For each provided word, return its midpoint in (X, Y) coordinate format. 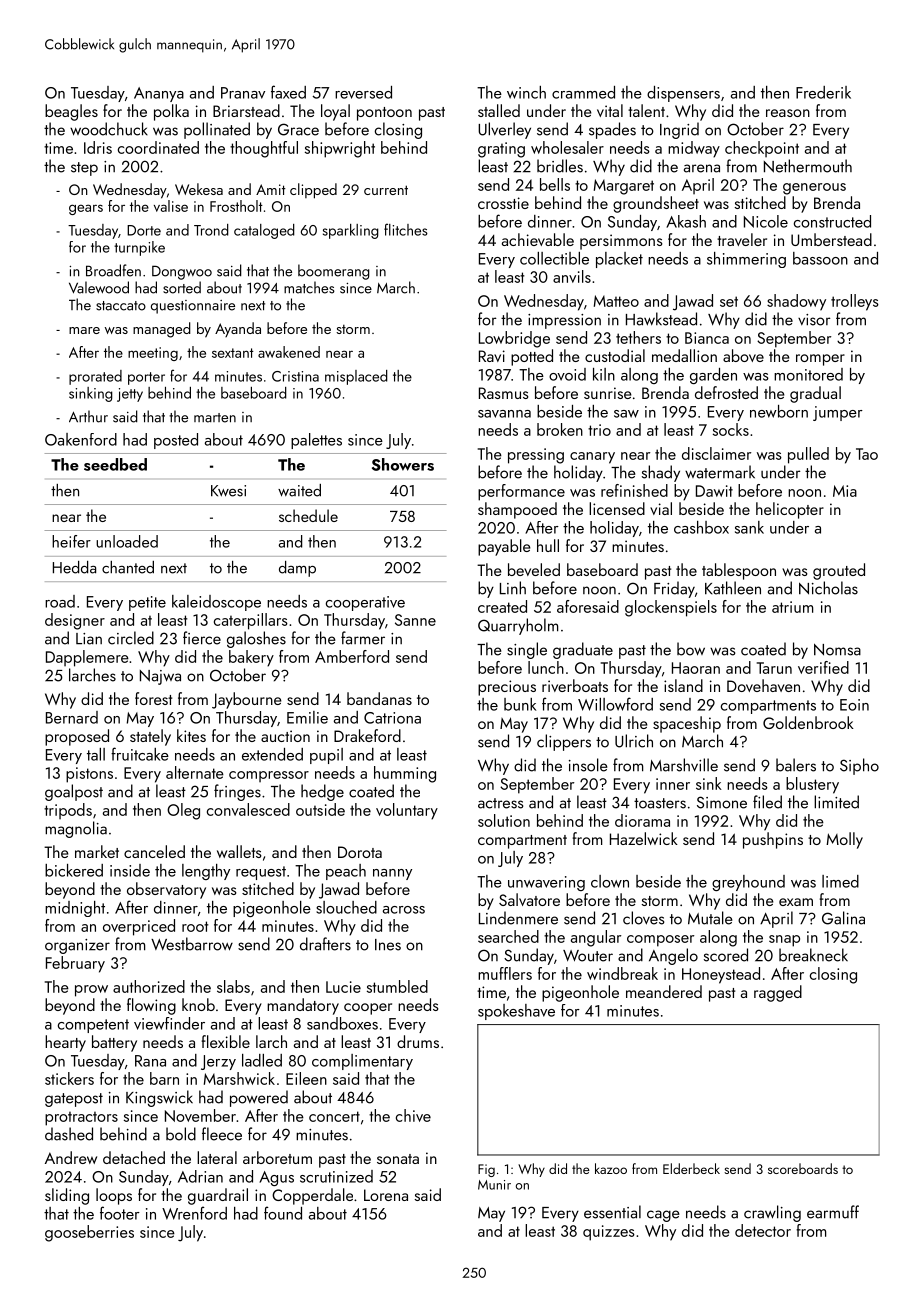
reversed (363, 92)
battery (114, 1043)
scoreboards (803, 1168)
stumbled (397, 986)
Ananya (159, 94)
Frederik (823, 92)
